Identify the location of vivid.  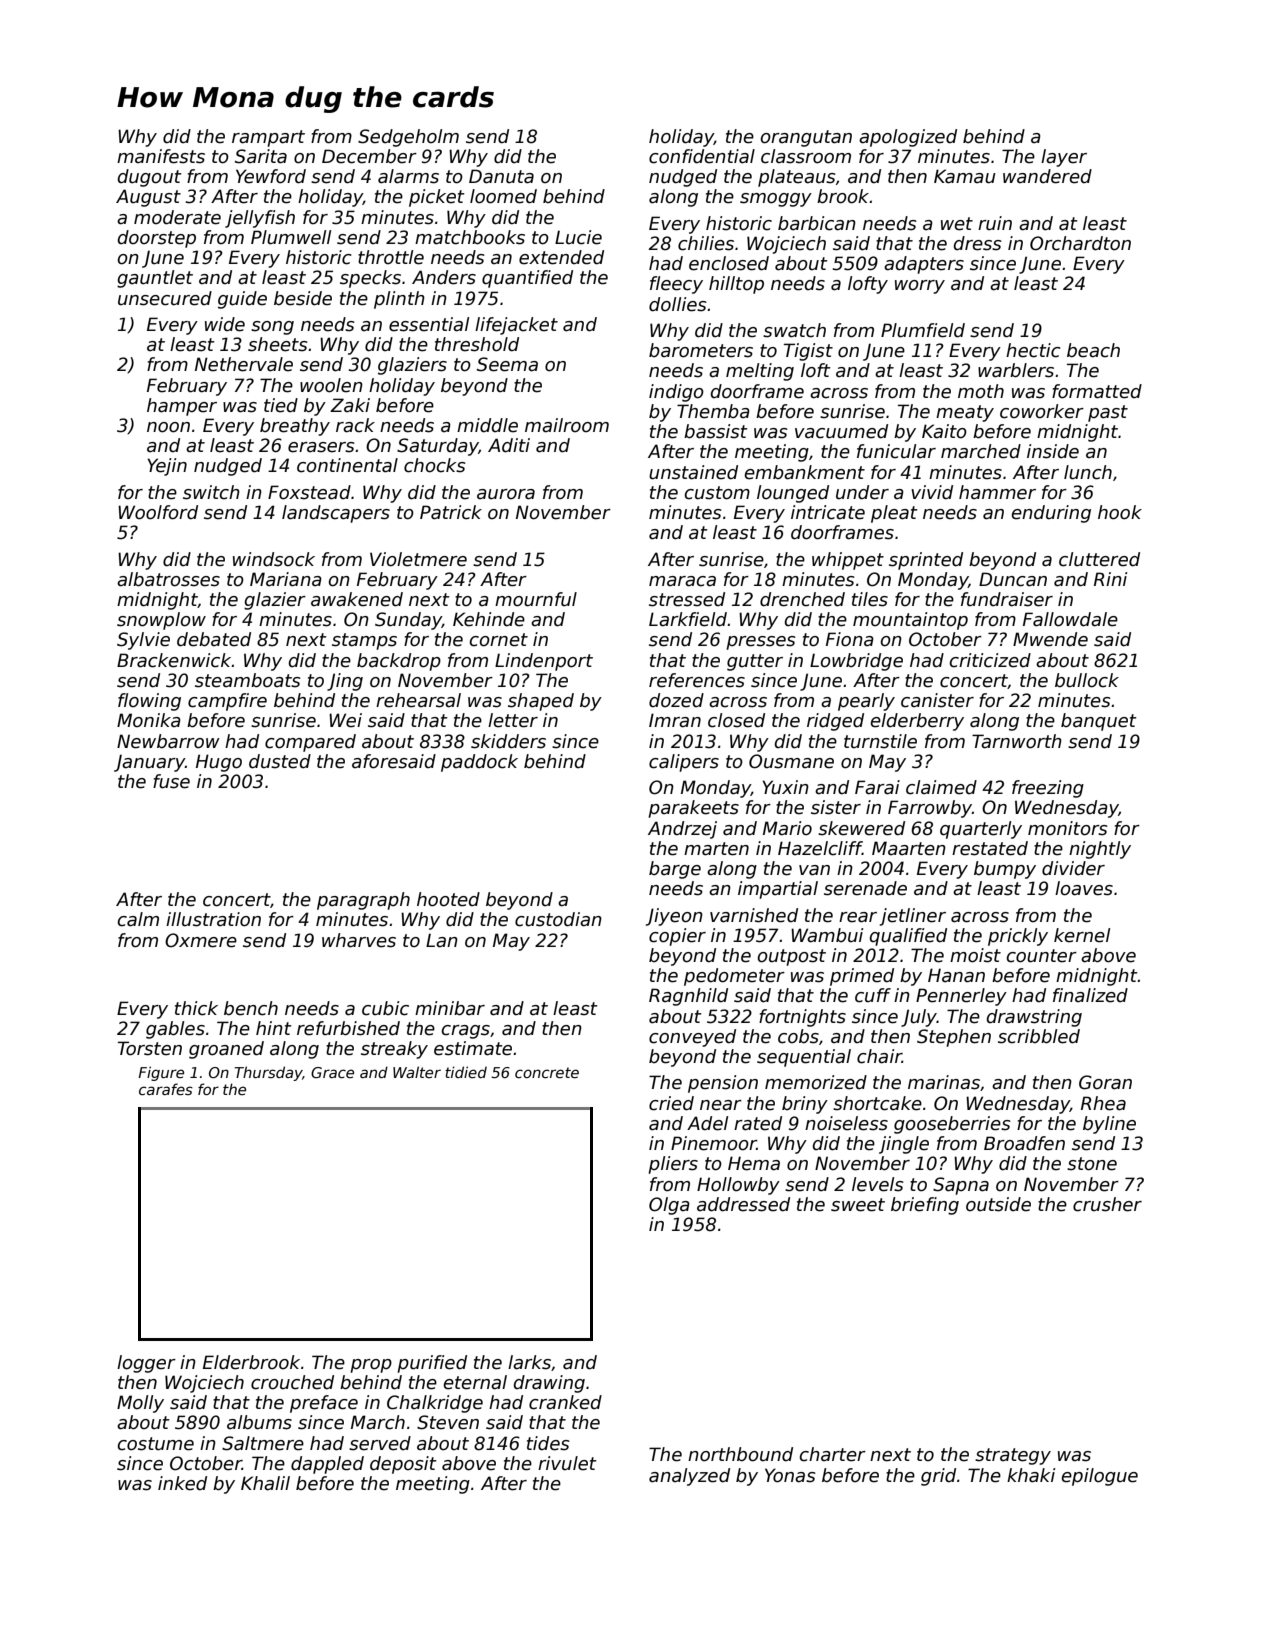
(932, 492).
